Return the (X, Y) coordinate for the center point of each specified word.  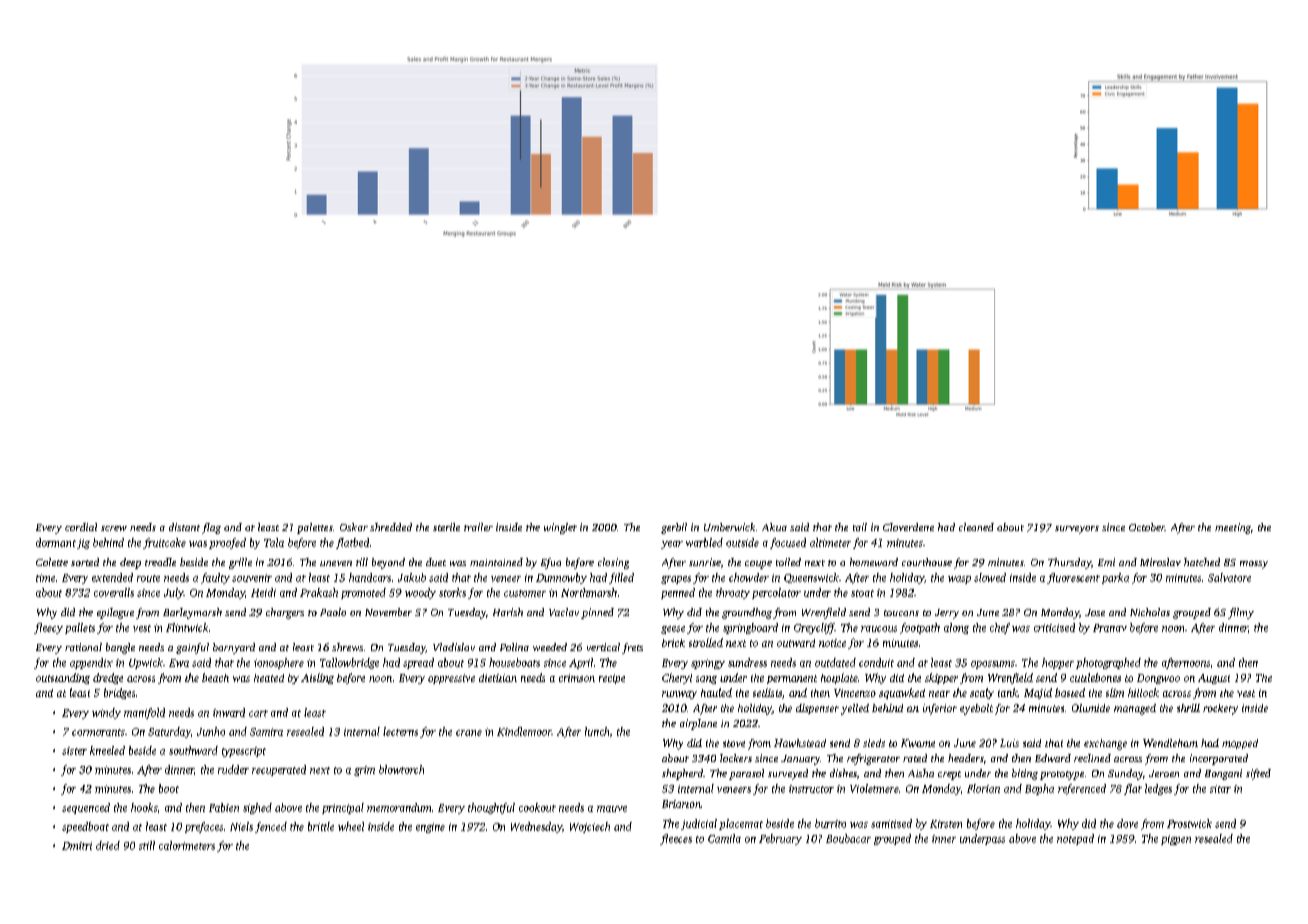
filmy (1241, 613)
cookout (537, 807)
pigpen (1176, 840)
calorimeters (187, 845)
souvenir (252, 578)
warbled (704, 542)
